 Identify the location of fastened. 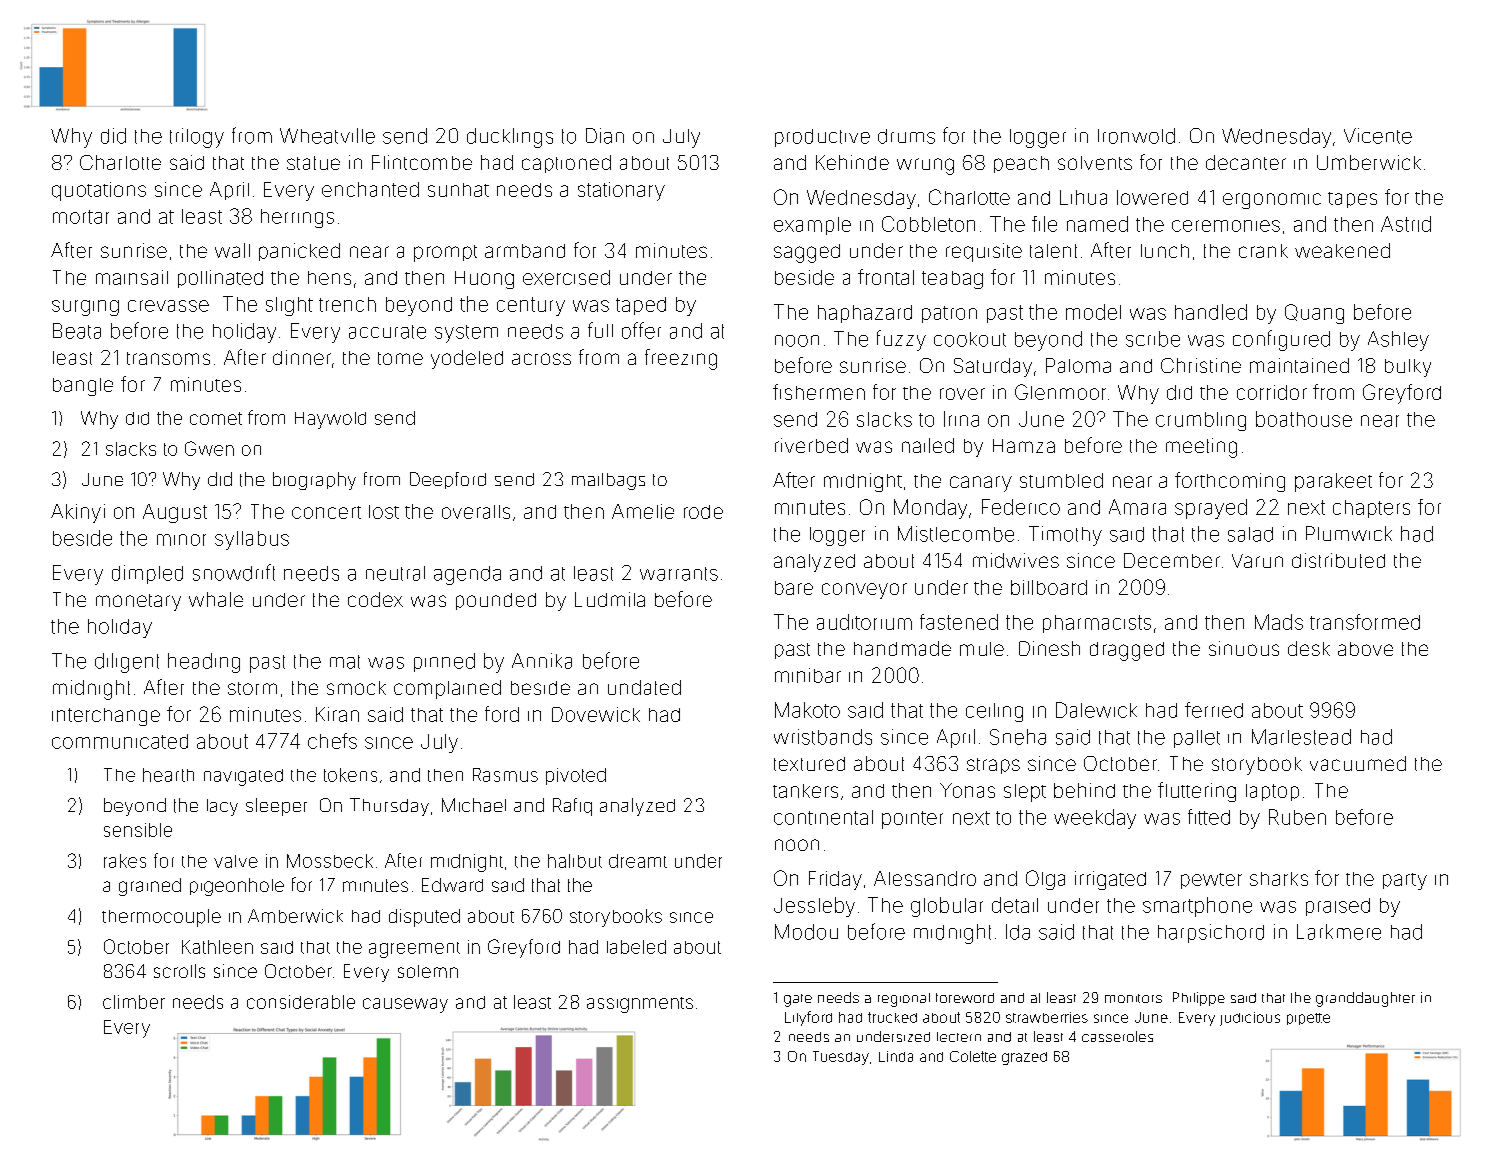
(959, 622).
